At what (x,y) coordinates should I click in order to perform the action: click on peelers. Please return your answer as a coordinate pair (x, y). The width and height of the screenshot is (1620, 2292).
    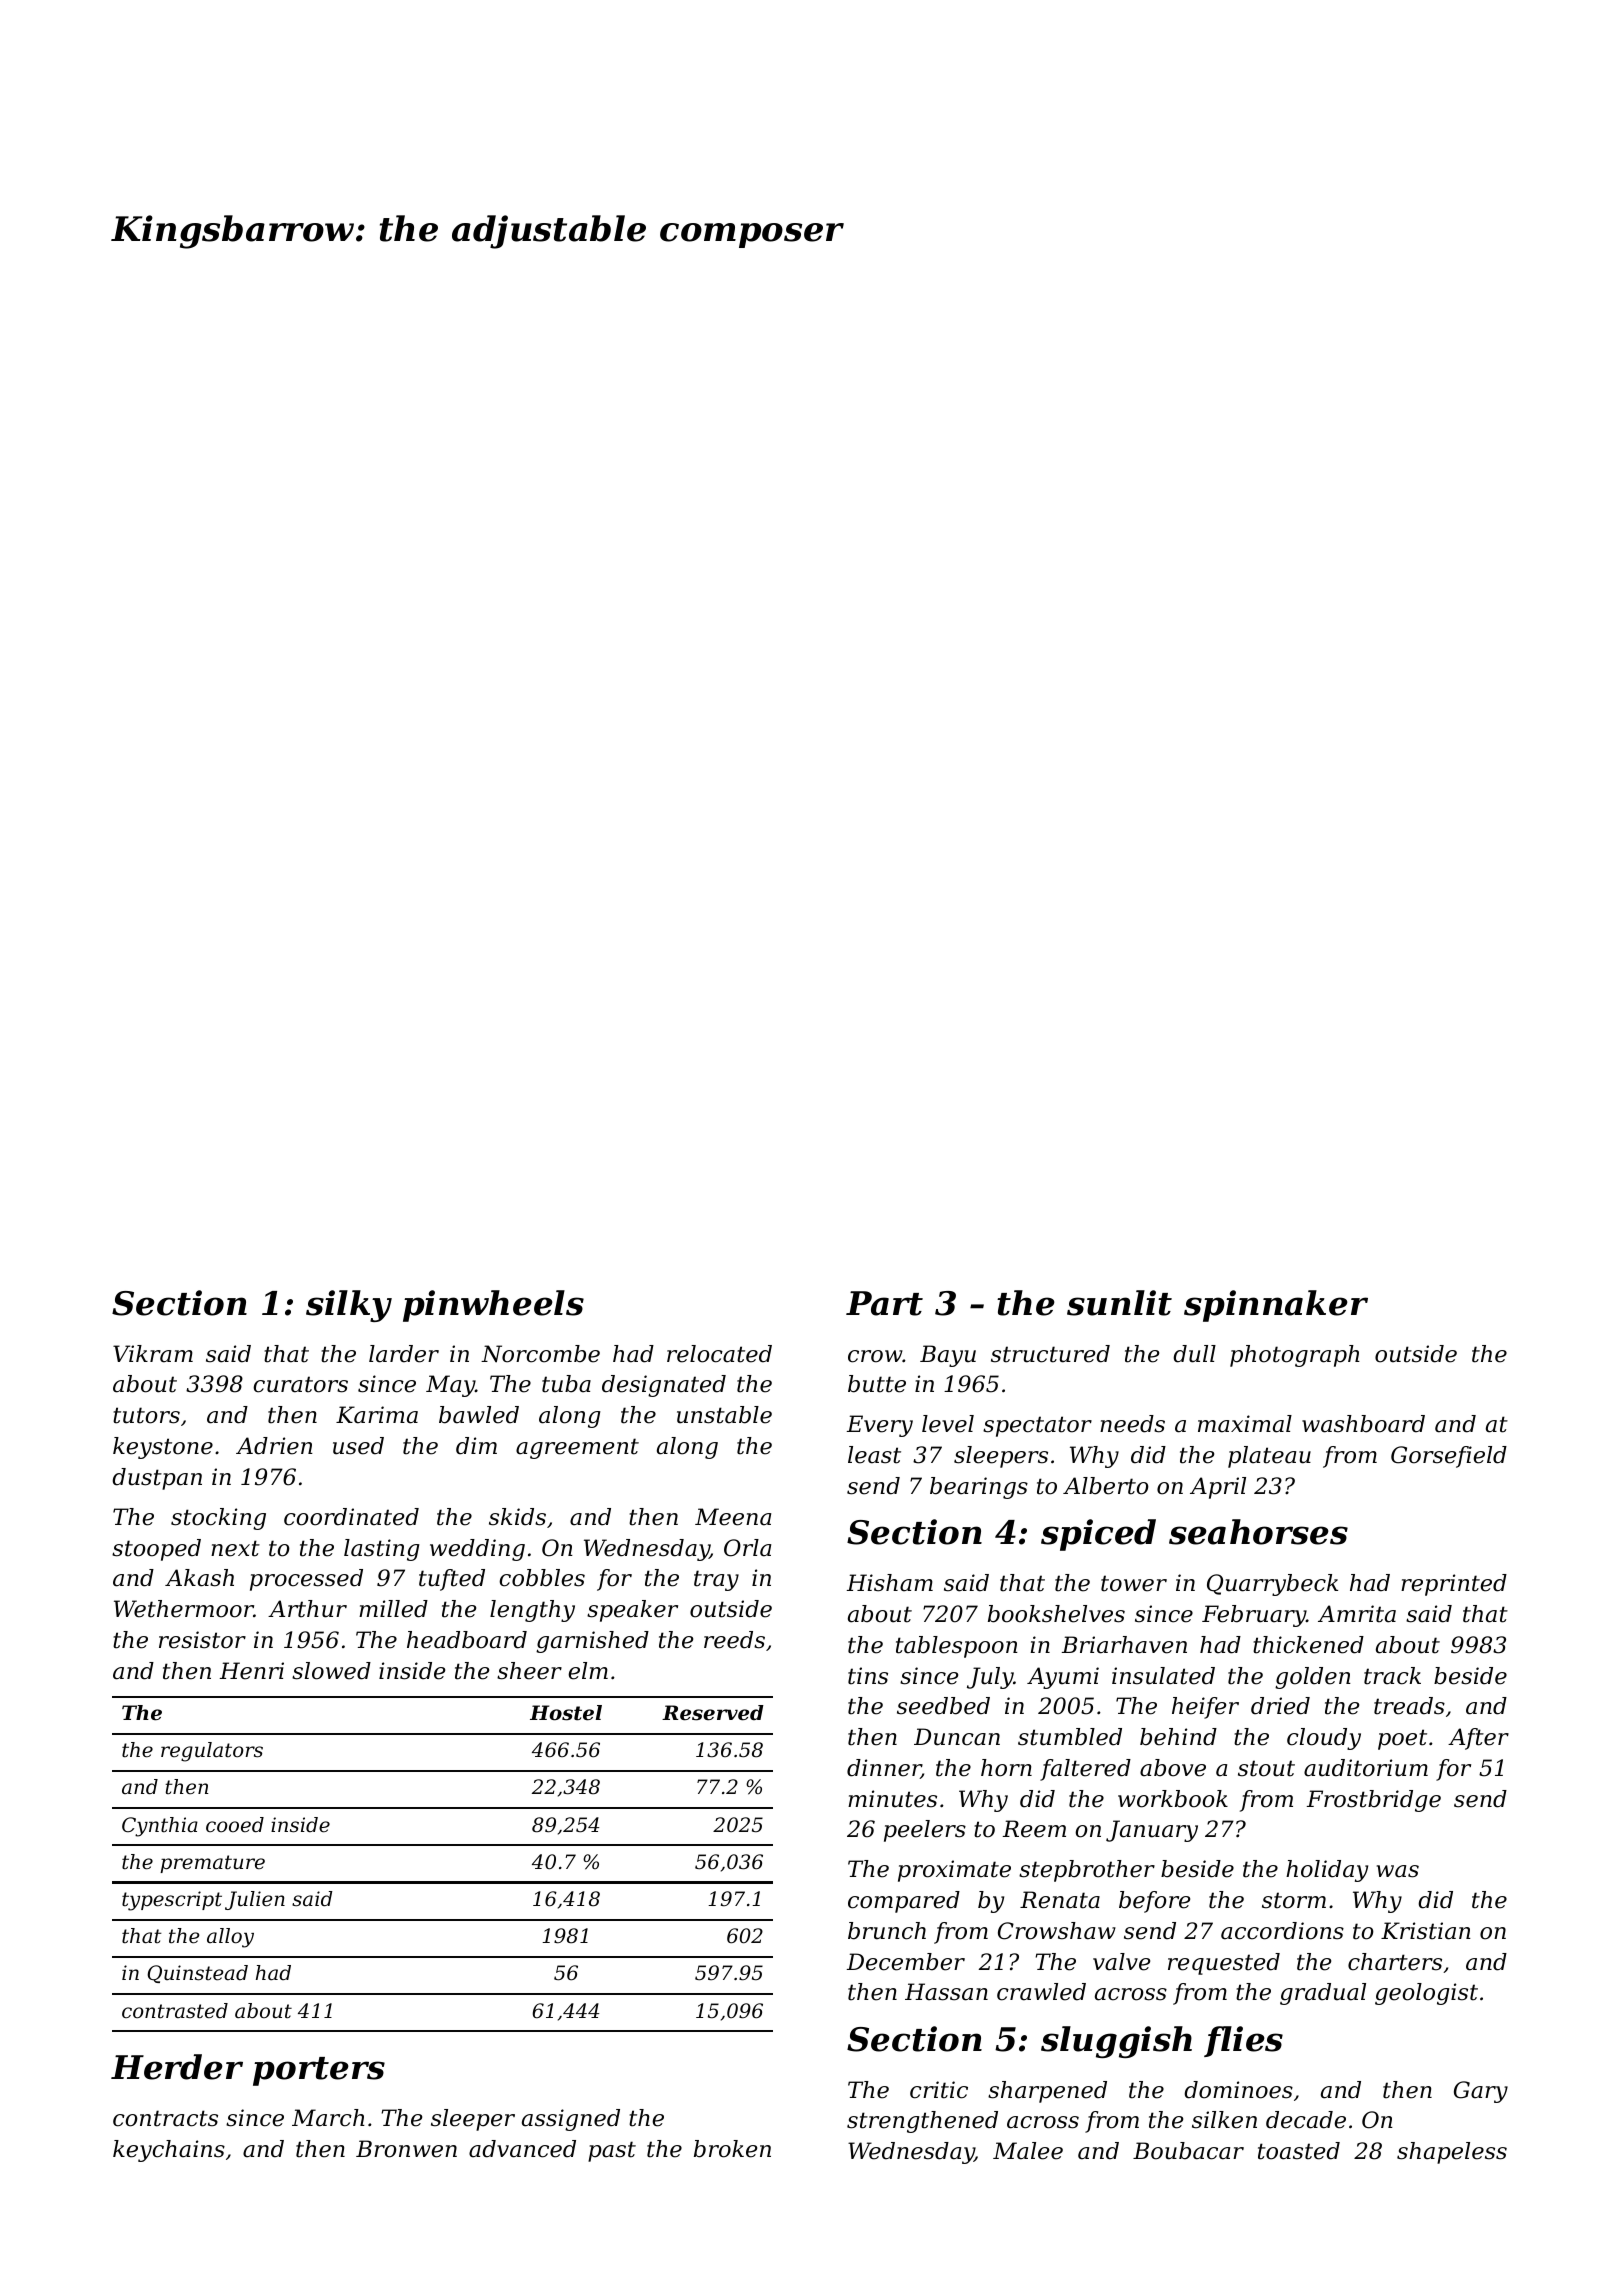
    Looking at the image, I should click on (925, 1831).
